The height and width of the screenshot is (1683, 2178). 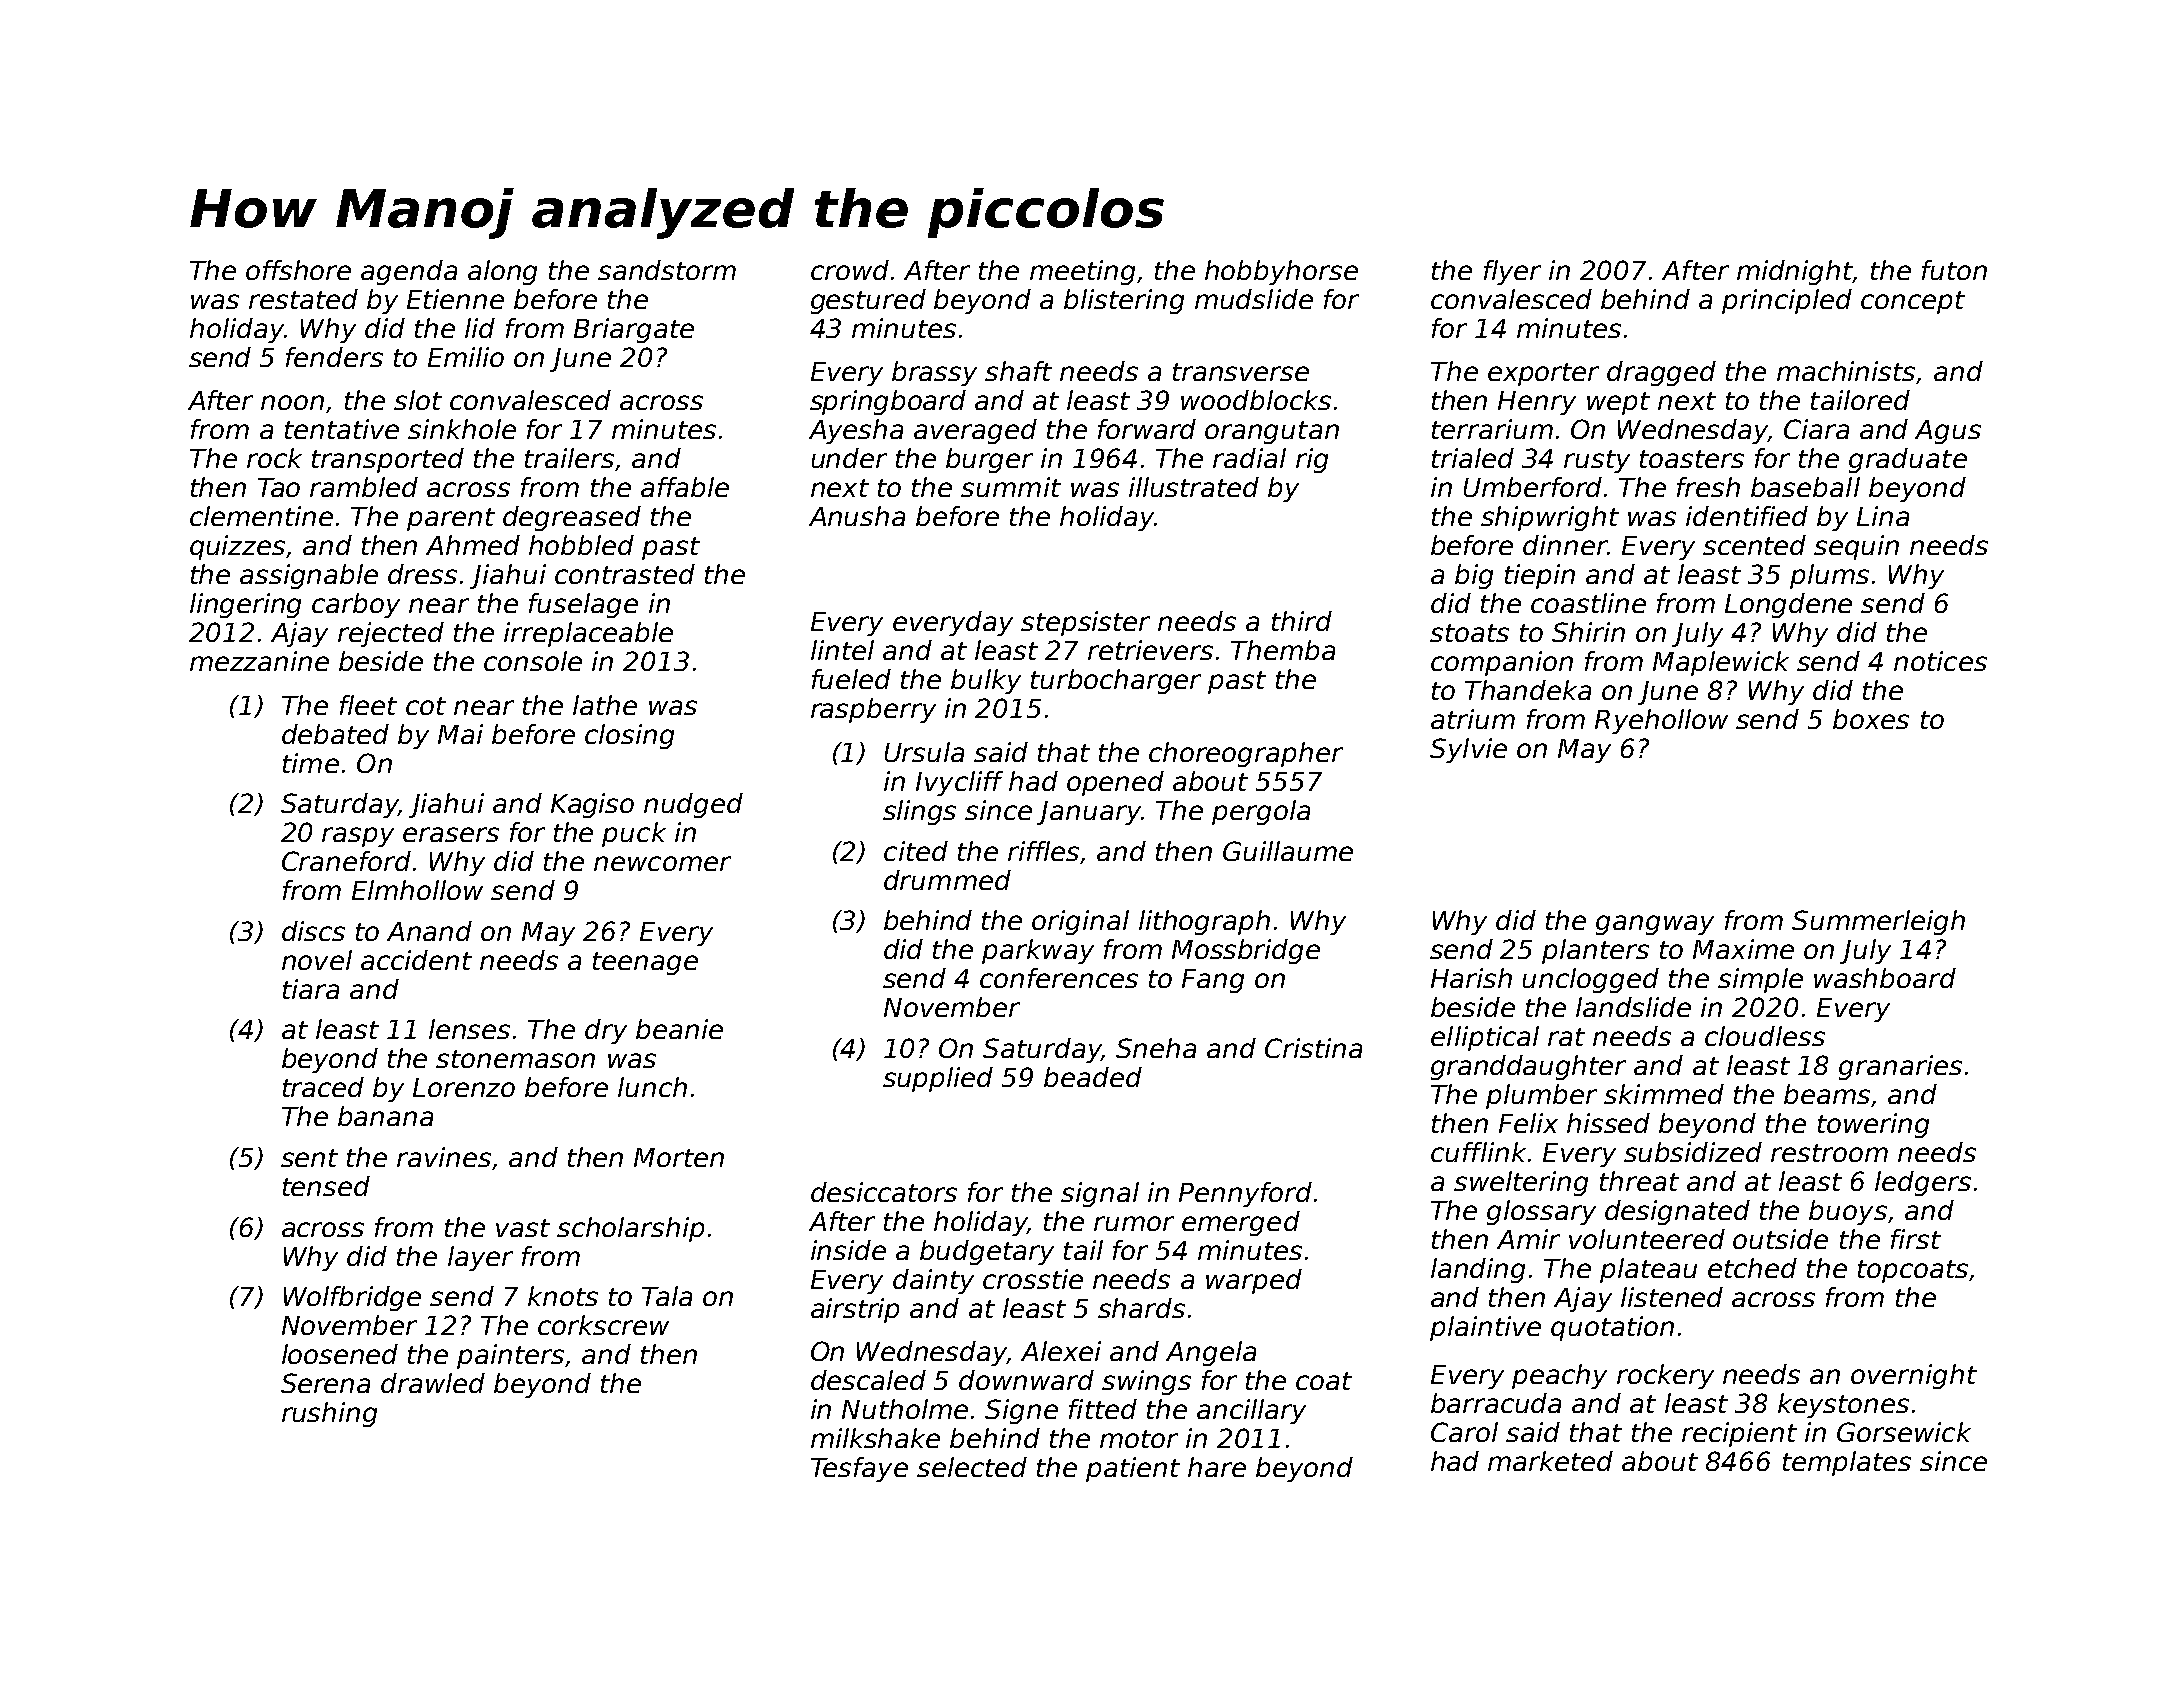 What do you see at coordinates (502, 272) in the screenshot?
I see `along` at bounding box center [502, 272].
